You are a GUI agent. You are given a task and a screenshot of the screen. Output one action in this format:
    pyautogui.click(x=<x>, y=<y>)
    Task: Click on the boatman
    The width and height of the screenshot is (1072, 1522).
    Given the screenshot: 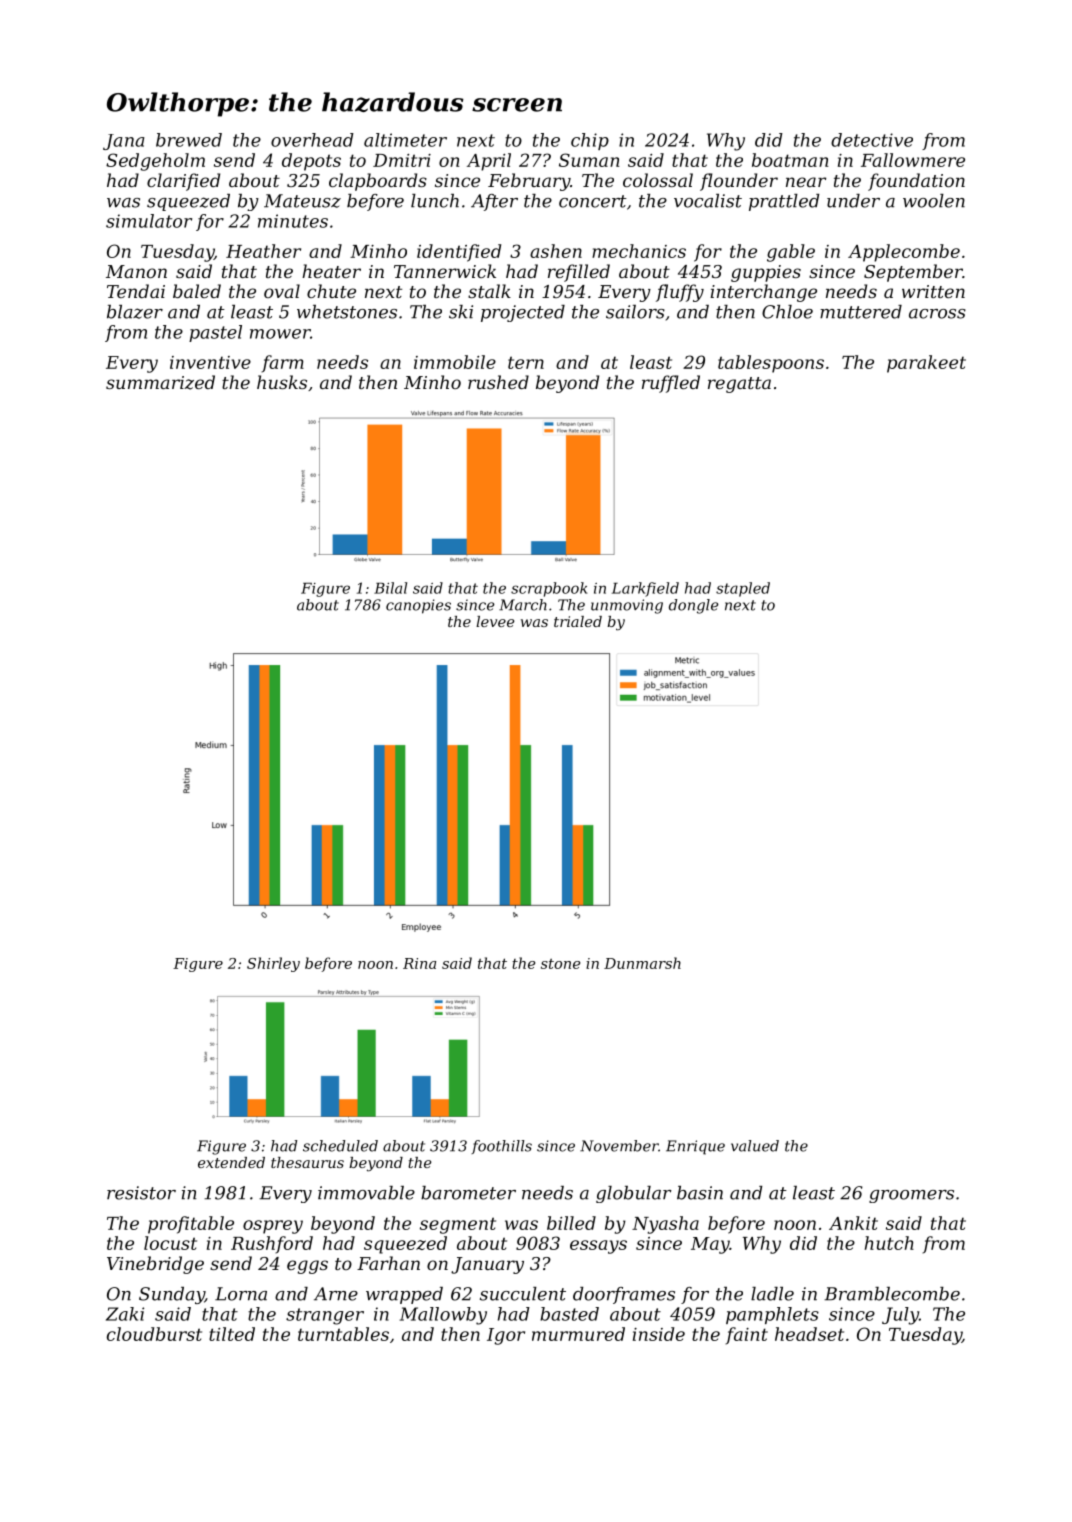 What is the action you would take?
    pyautogui.click(x=790, y=160)
